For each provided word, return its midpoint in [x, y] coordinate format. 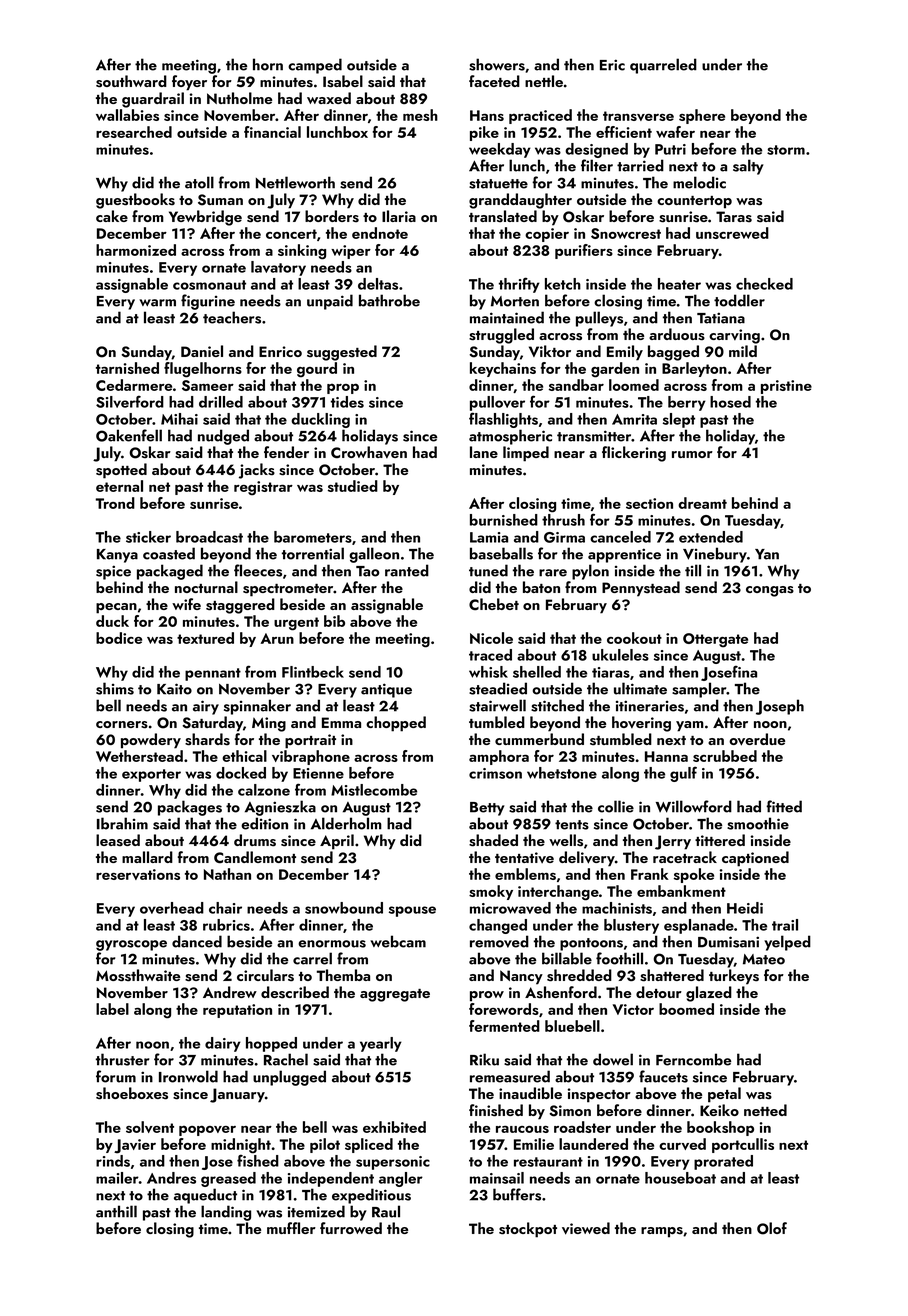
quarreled [663, 66]
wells [566, 840]
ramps [662, 1232]
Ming [269, 724]
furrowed [351, 1228]
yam [690, 726]
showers [497, 64]
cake [112, 216]
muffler [291, 1228]
